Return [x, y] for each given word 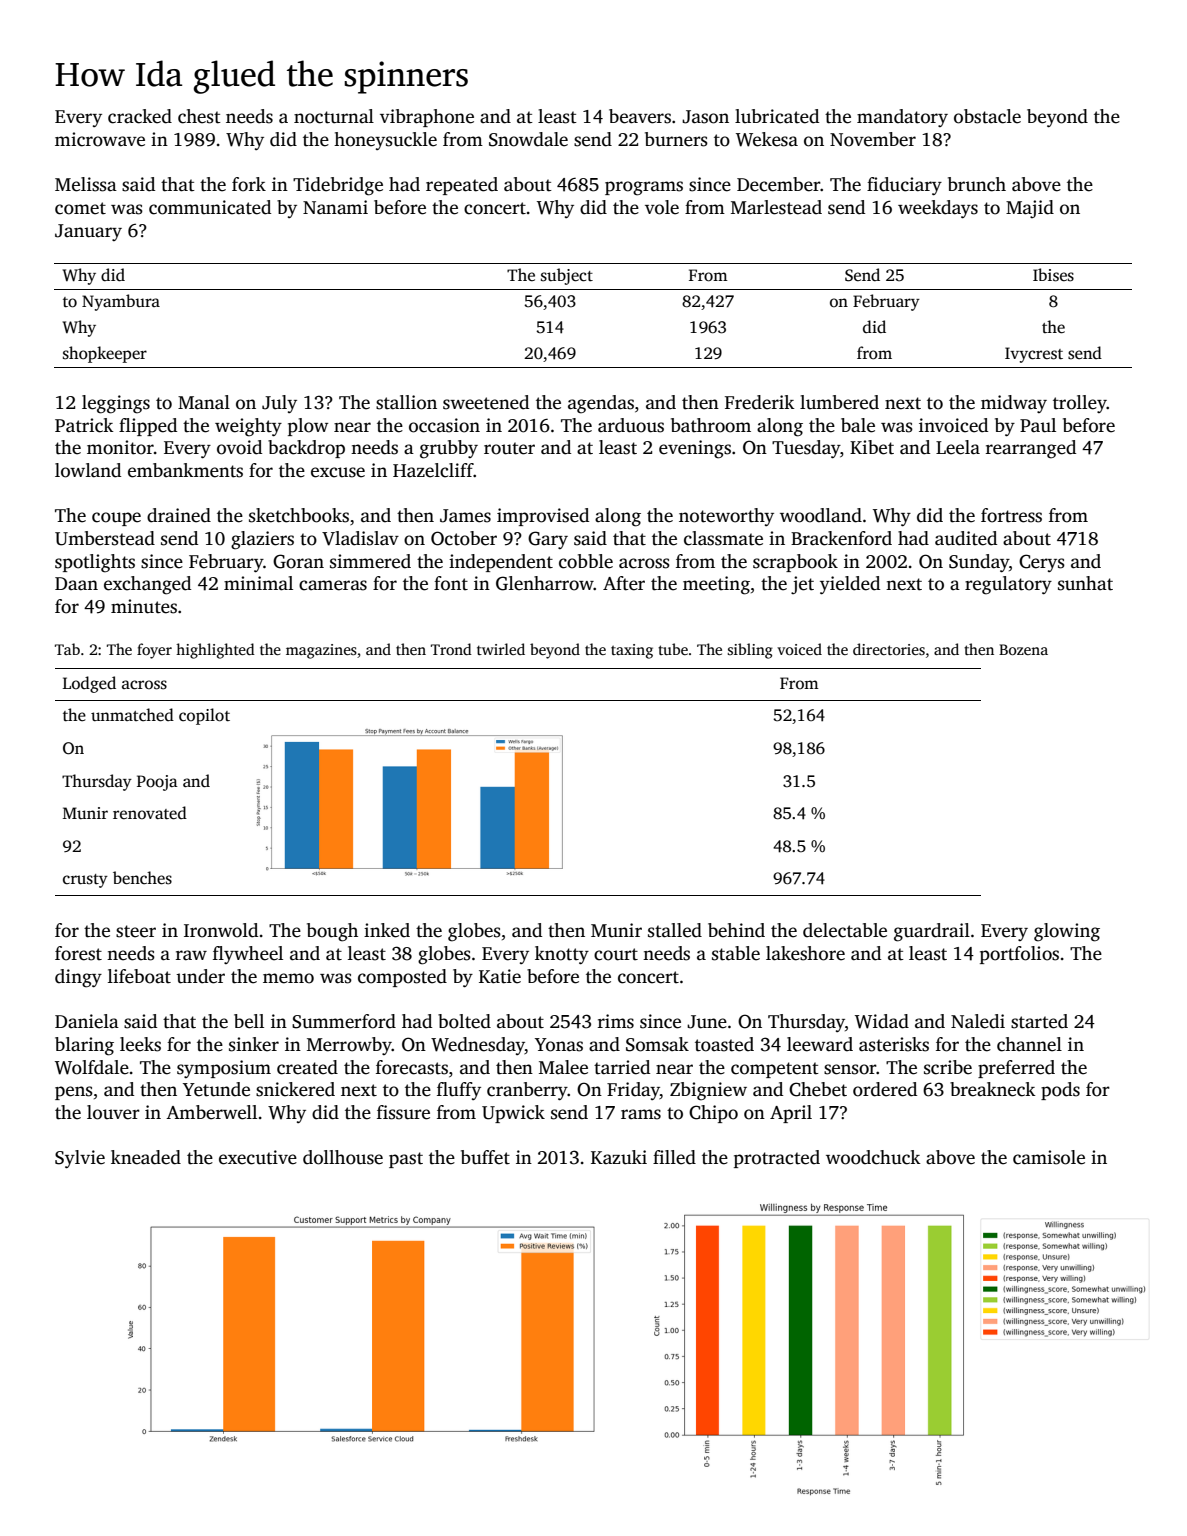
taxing [632, 651]
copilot [204, 716]
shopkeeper [105, 354]
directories [889, 649]
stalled [675, 930]
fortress [1011, 515]
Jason [705, 117]
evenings [695, 449]
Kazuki [619, 1157]
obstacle [987, 116]
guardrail [932, 932]
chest [199, 116]
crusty [85, 881]
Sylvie [80, 1159]
